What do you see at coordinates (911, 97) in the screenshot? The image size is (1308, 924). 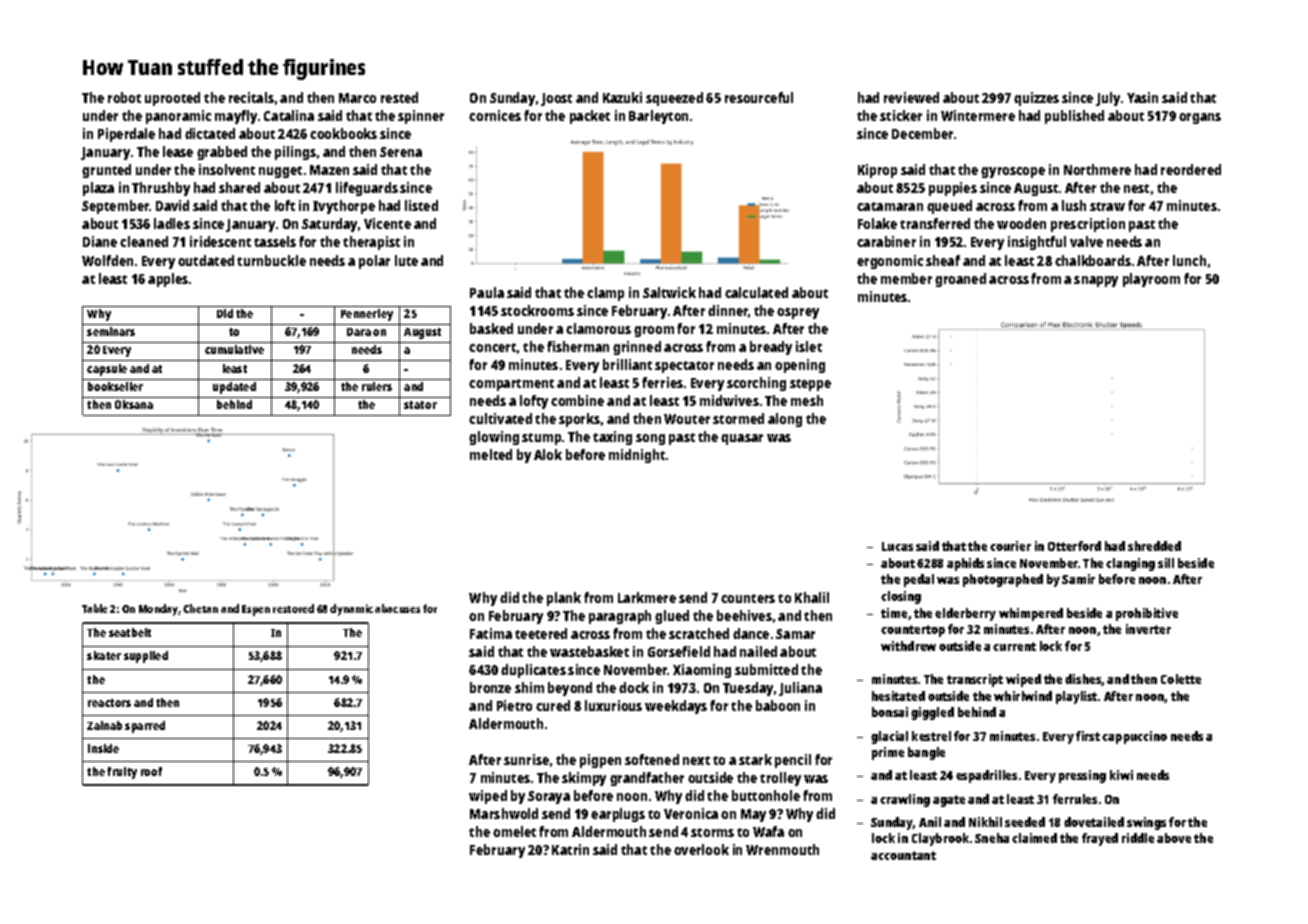 I see `reviewed` at bounding box center [911, 97].
